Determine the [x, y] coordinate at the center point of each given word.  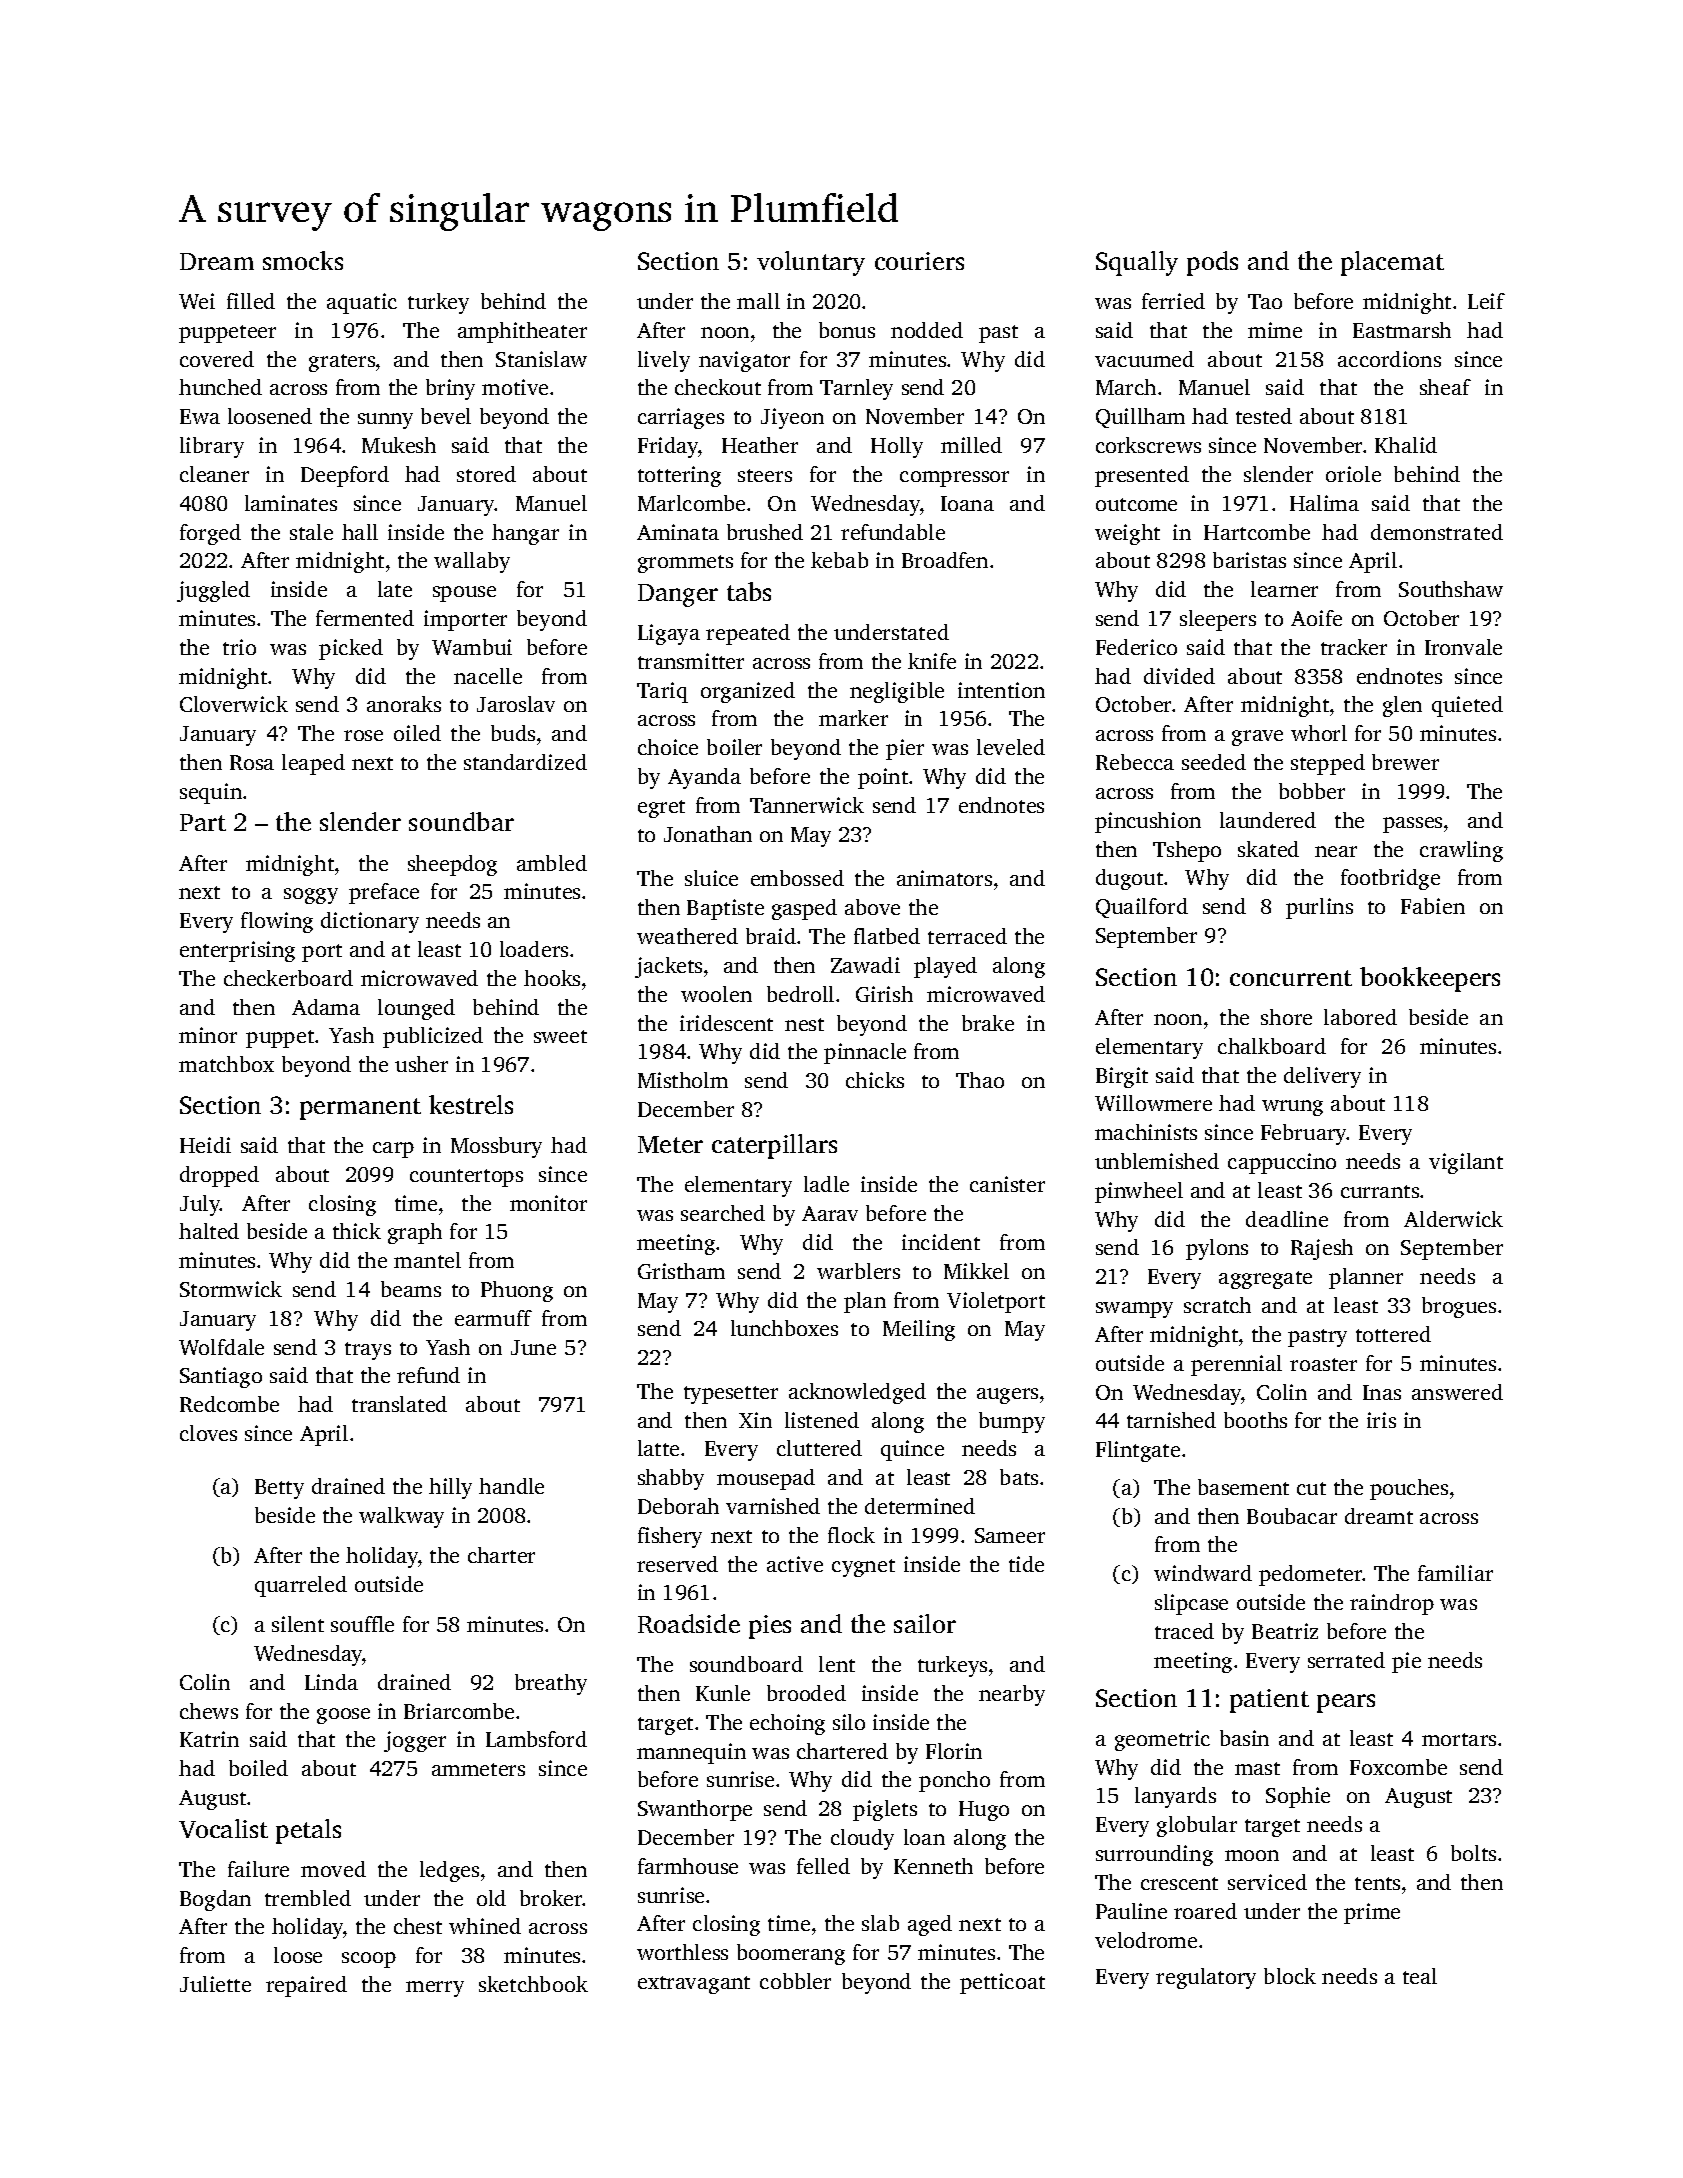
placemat [1392, 263]
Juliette [215, 1984]
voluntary [811, 263]
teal [1420, 1976]
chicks [875, 1080]
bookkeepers [1430, 979]
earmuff [493, 1318]
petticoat [1002, 1983]
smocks [303, 260]
